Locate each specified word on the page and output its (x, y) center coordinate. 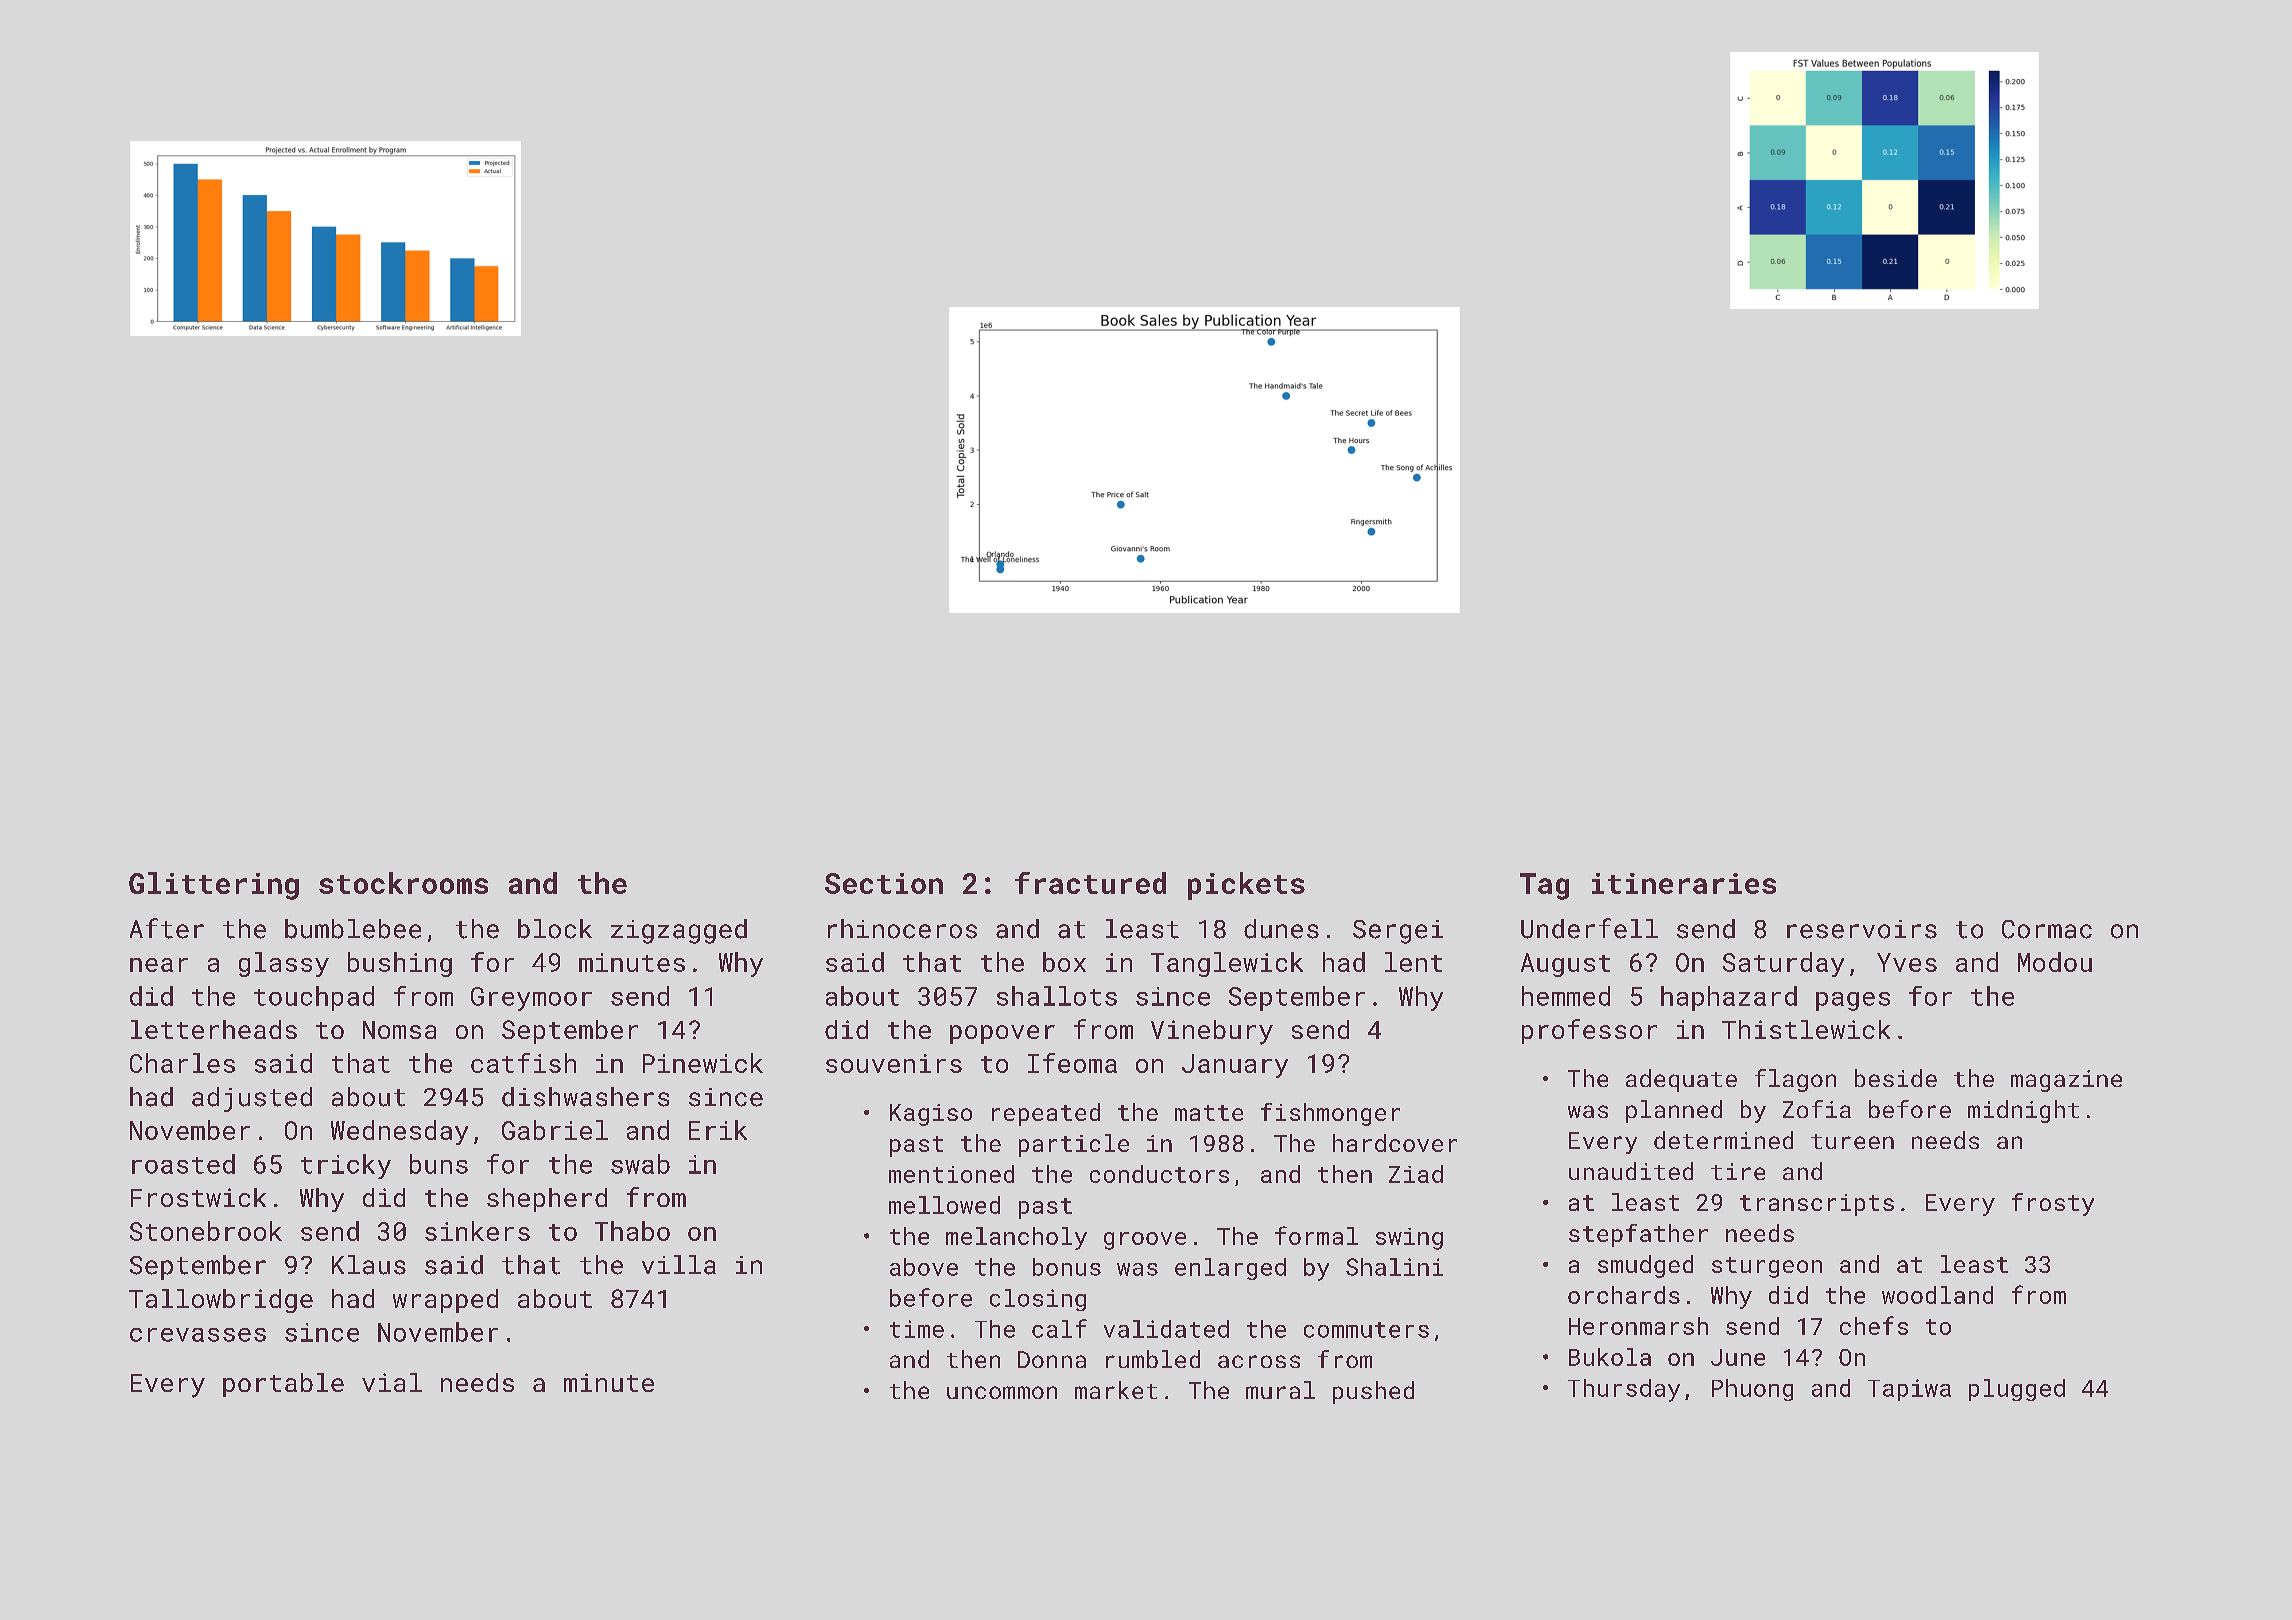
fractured (1090, 883)
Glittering (214, 886)
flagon (1795, 1080)
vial (392, 1382)
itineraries (1684, 883)
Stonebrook (206, 1231)
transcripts (1817, 1205)
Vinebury (1212, 1032)
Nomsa (399, 1030)
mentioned (951, 1174)
